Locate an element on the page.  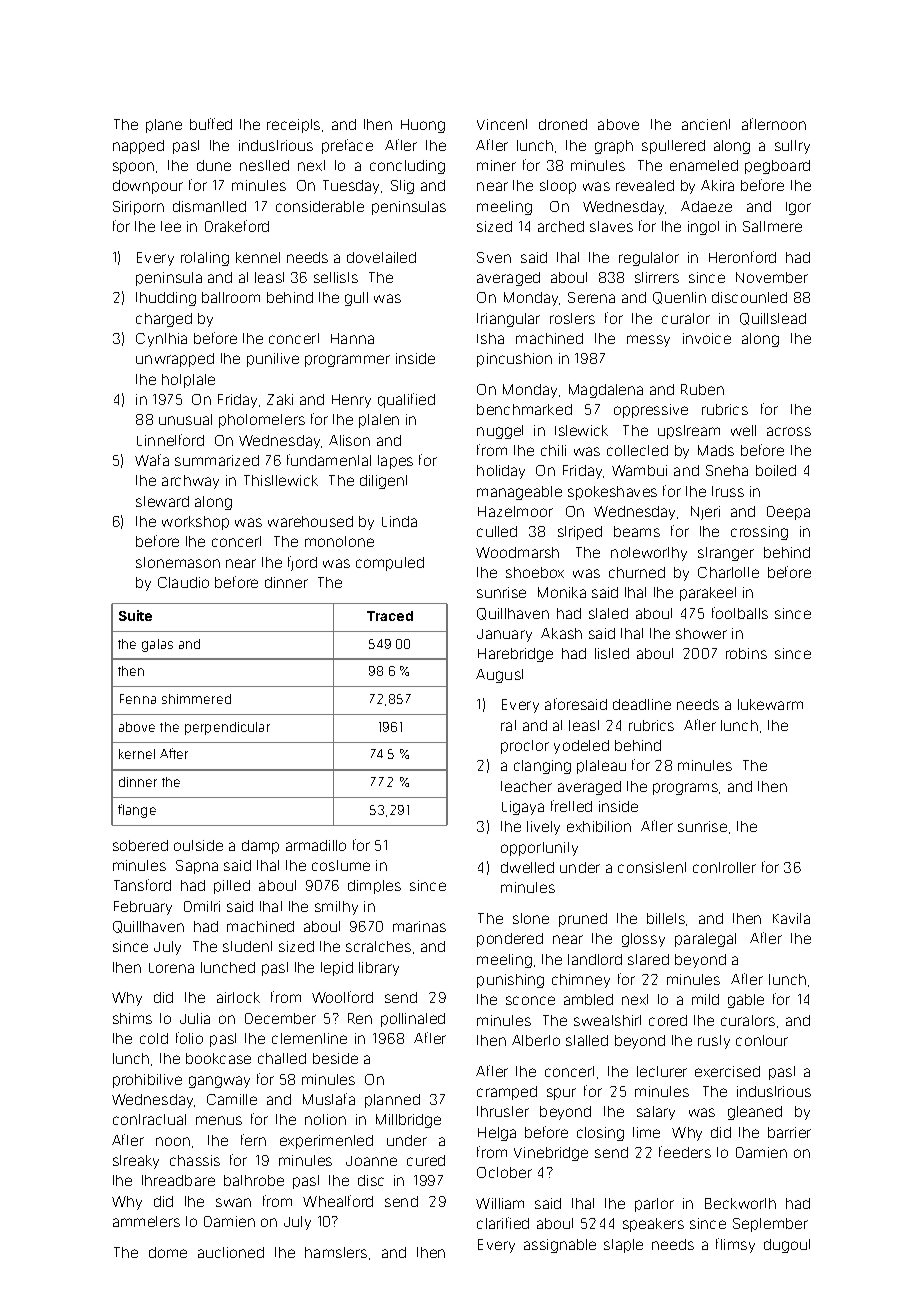
manageable is located at coordinates (519, 493).
